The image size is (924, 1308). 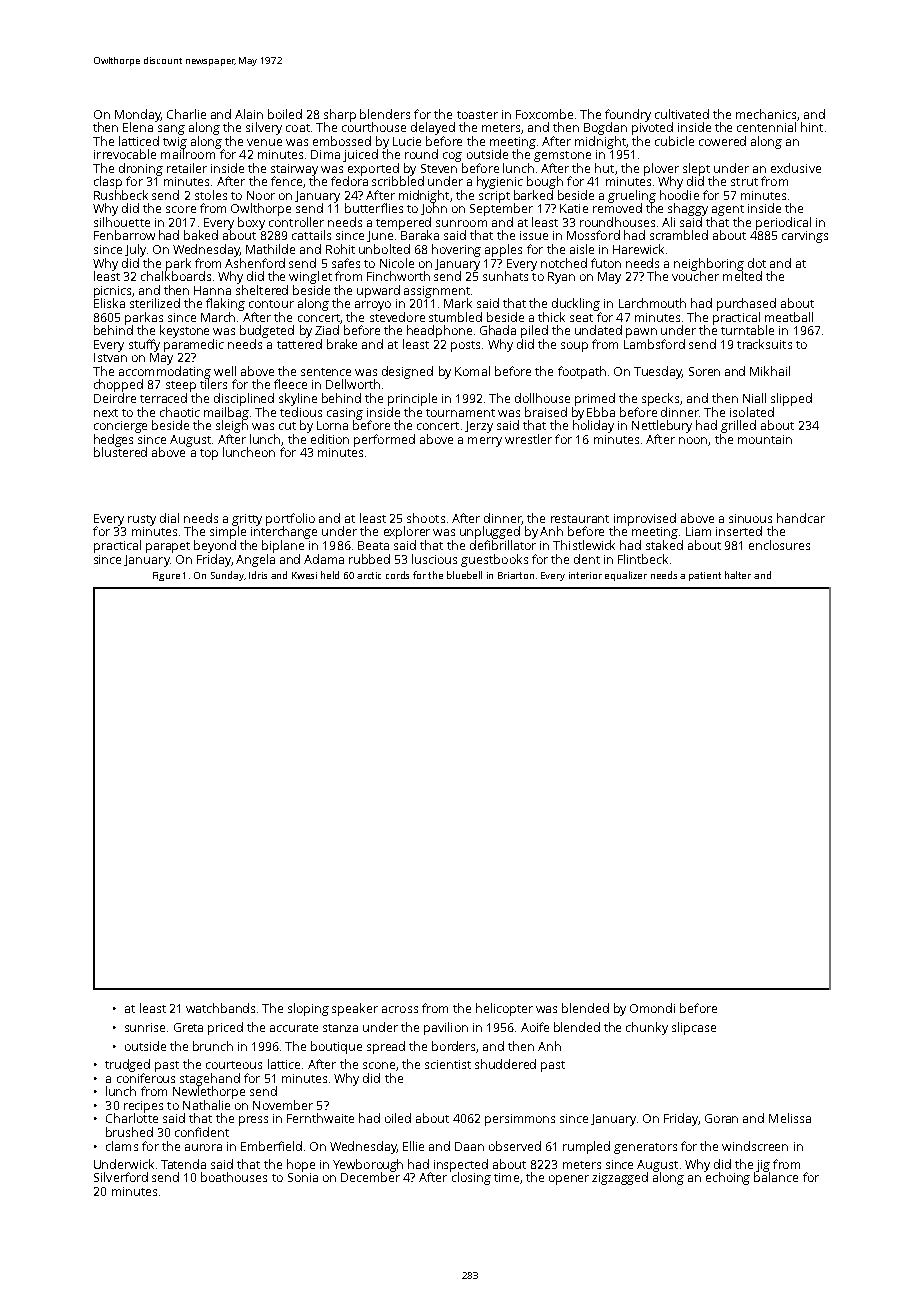 I want to click on juiced, so click(x=360, y=155).
